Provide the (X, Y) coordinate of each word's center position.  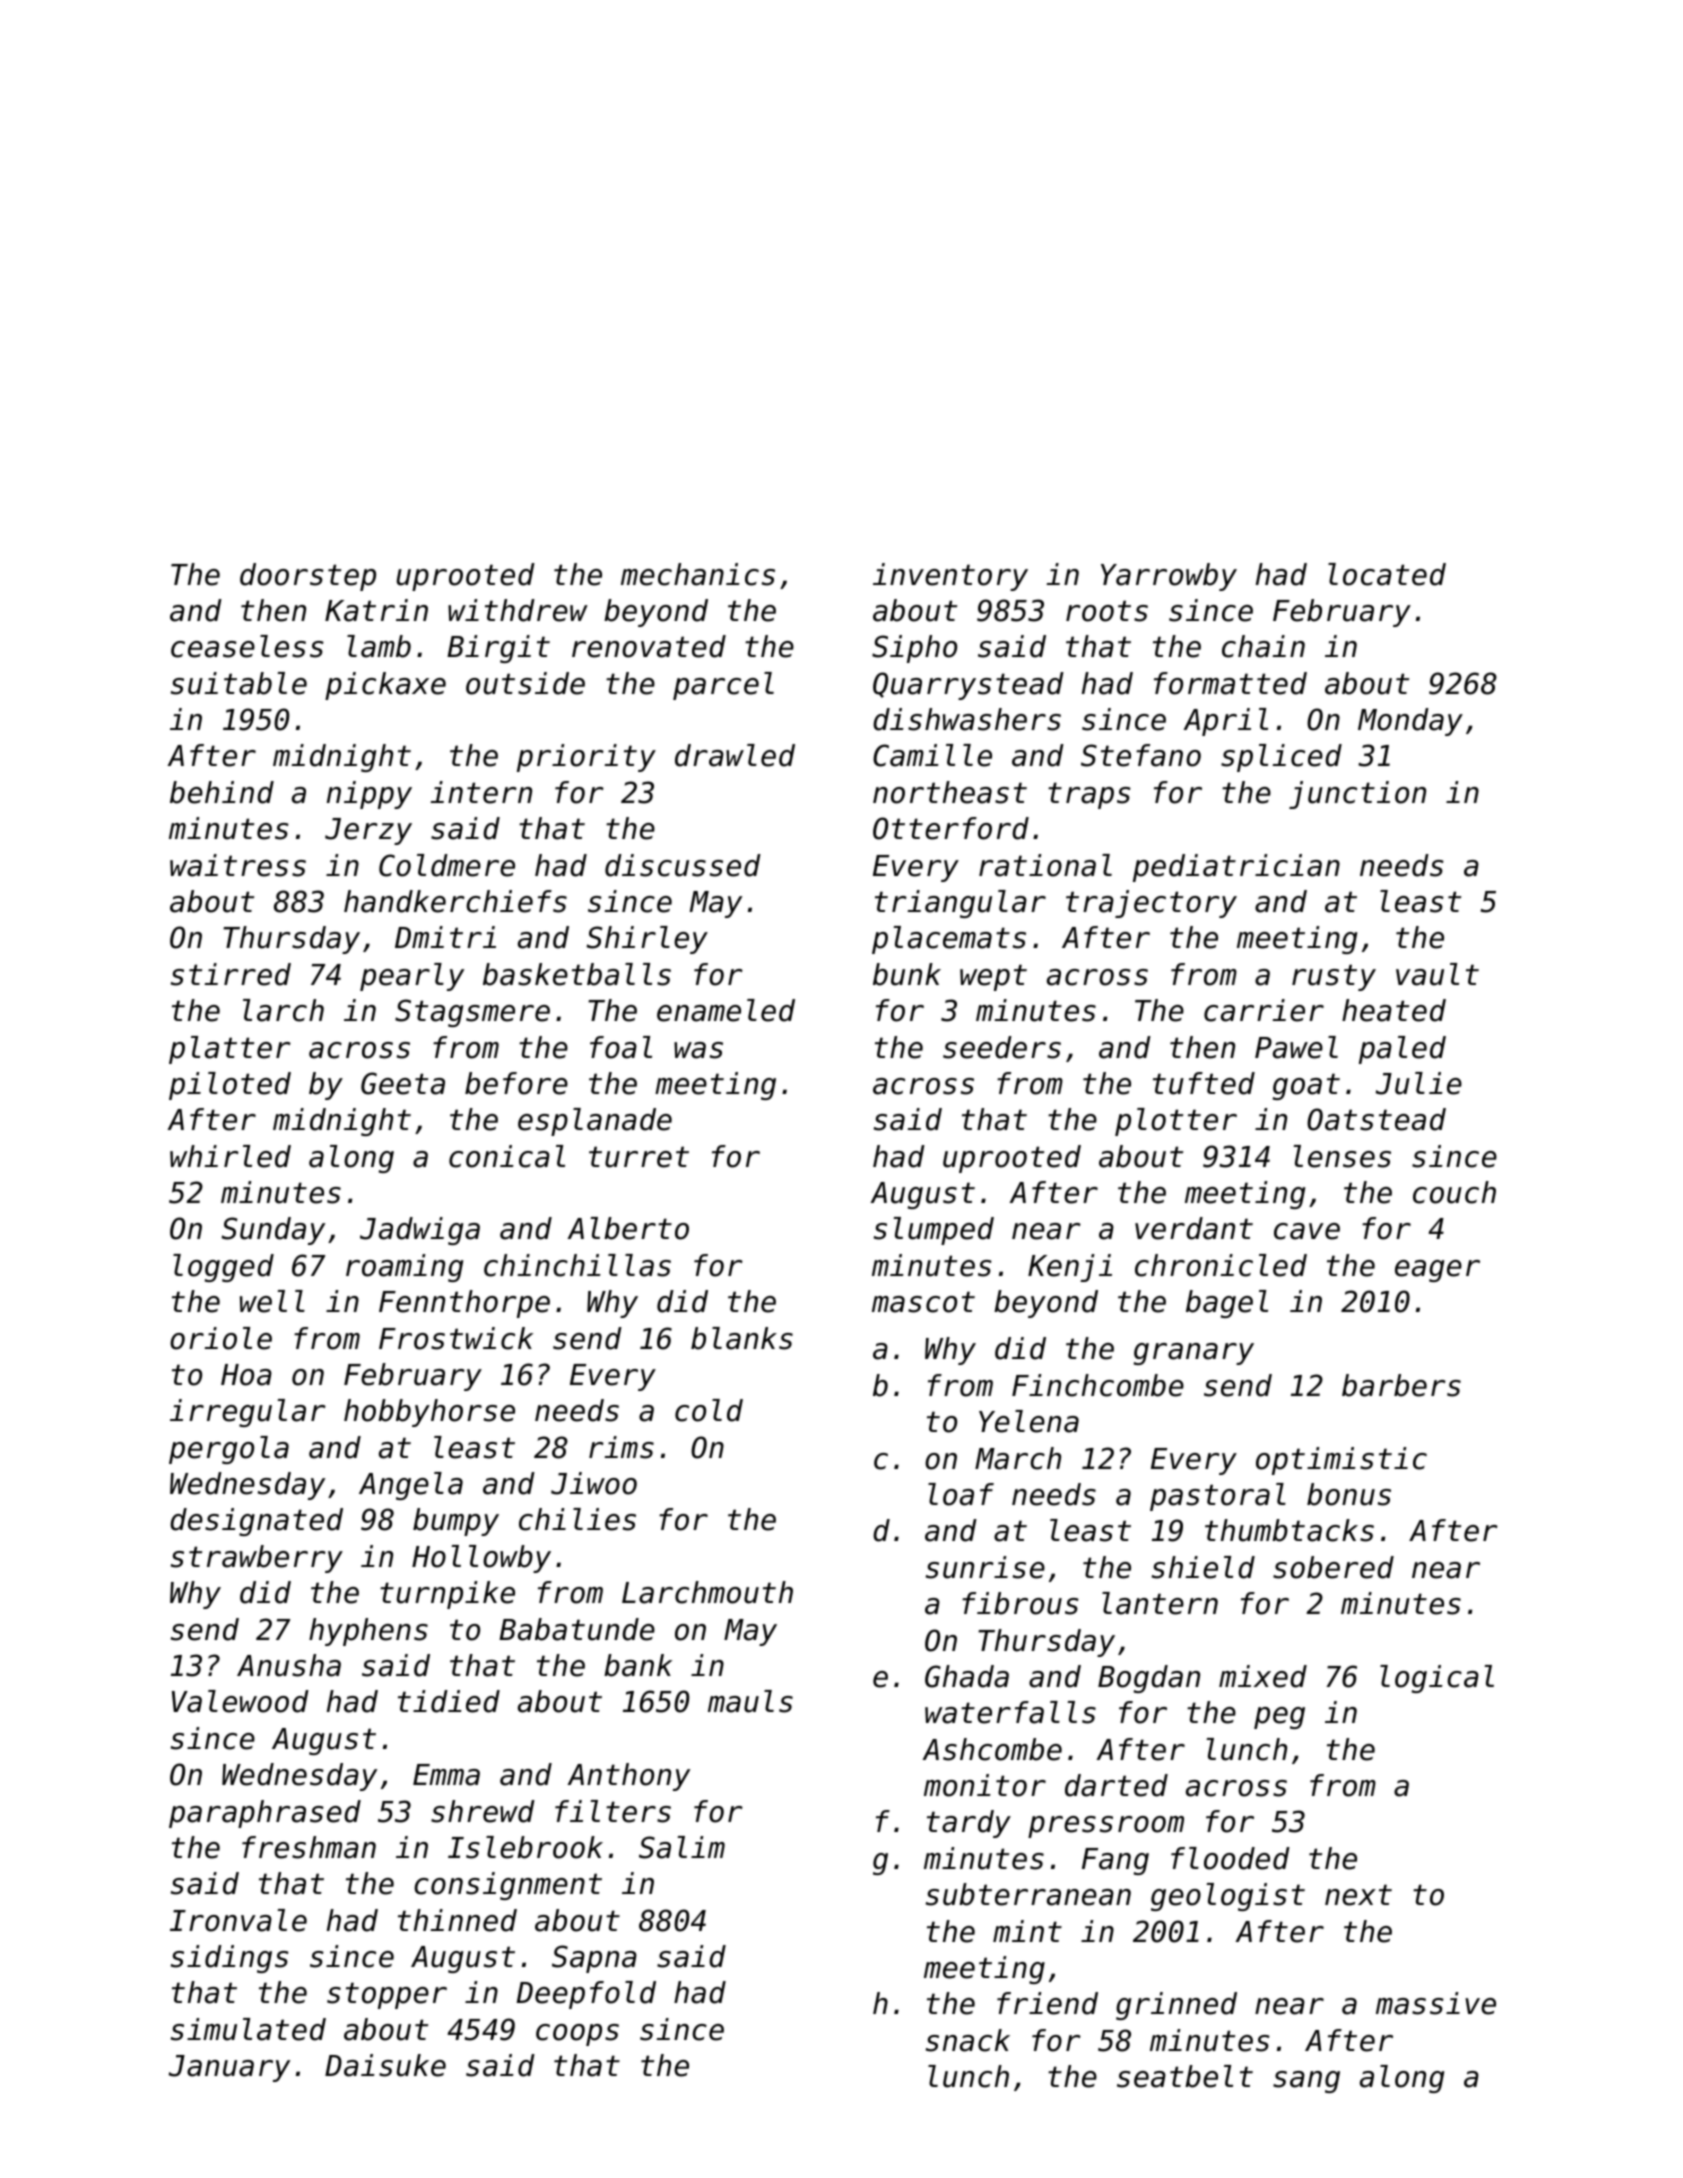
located (1387, 574)
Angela (411, 1486)
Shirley (647, 940)
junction (1357, 795)
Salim (682, 1847)
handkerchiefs (455, 901)
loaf (961, 1494)
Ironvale (238, 1920)
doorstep (308, 577)
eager (1437, 1271)
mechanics (698, 574)
